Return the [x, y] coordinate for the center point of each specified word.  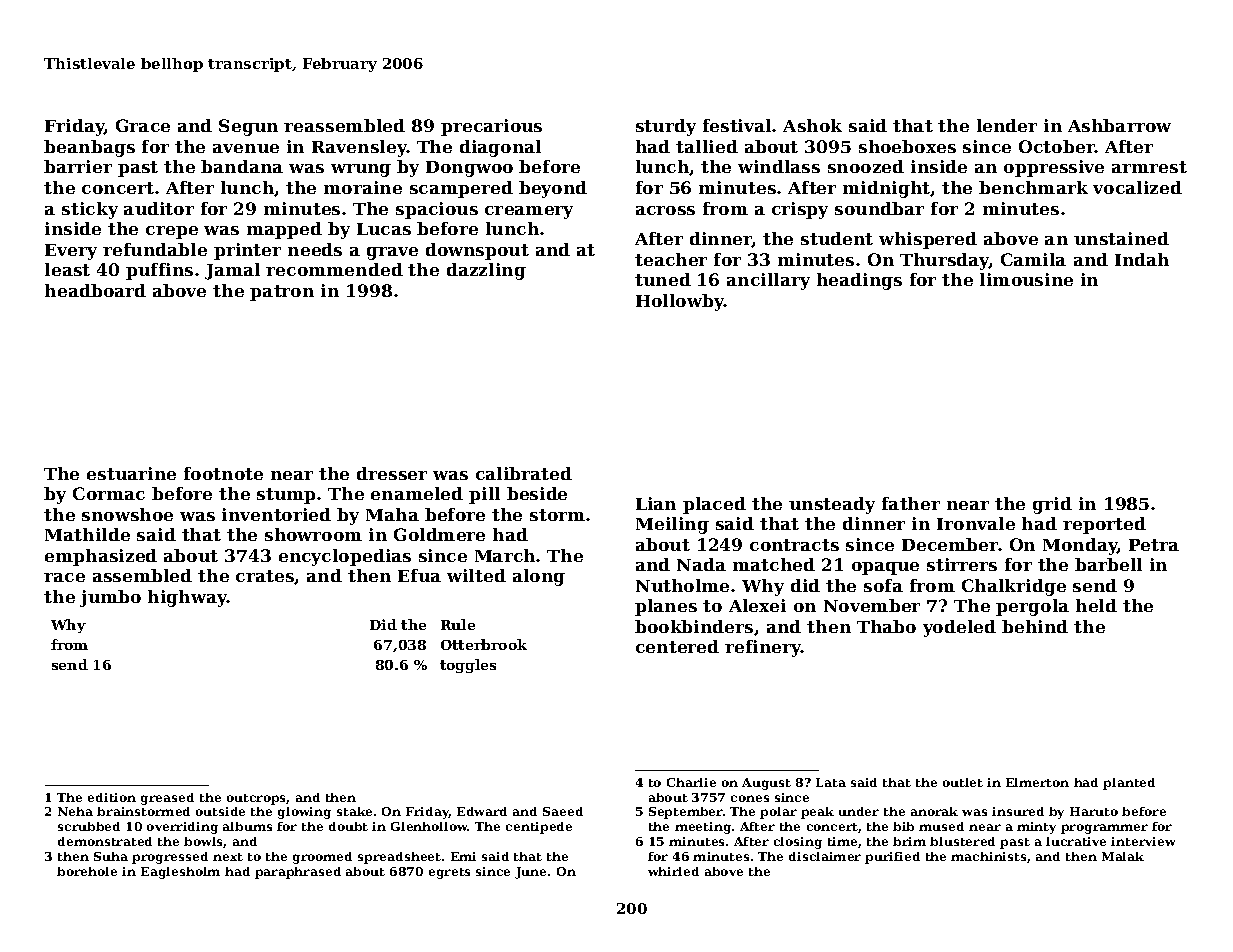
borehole [87, 871]
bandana [242, 166]
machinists [988, 856]
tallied [707, 146]
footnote [223, 473]
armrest [1149, 167]
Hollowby [680, 302]
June [530, 873]
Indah [1142, 259]
